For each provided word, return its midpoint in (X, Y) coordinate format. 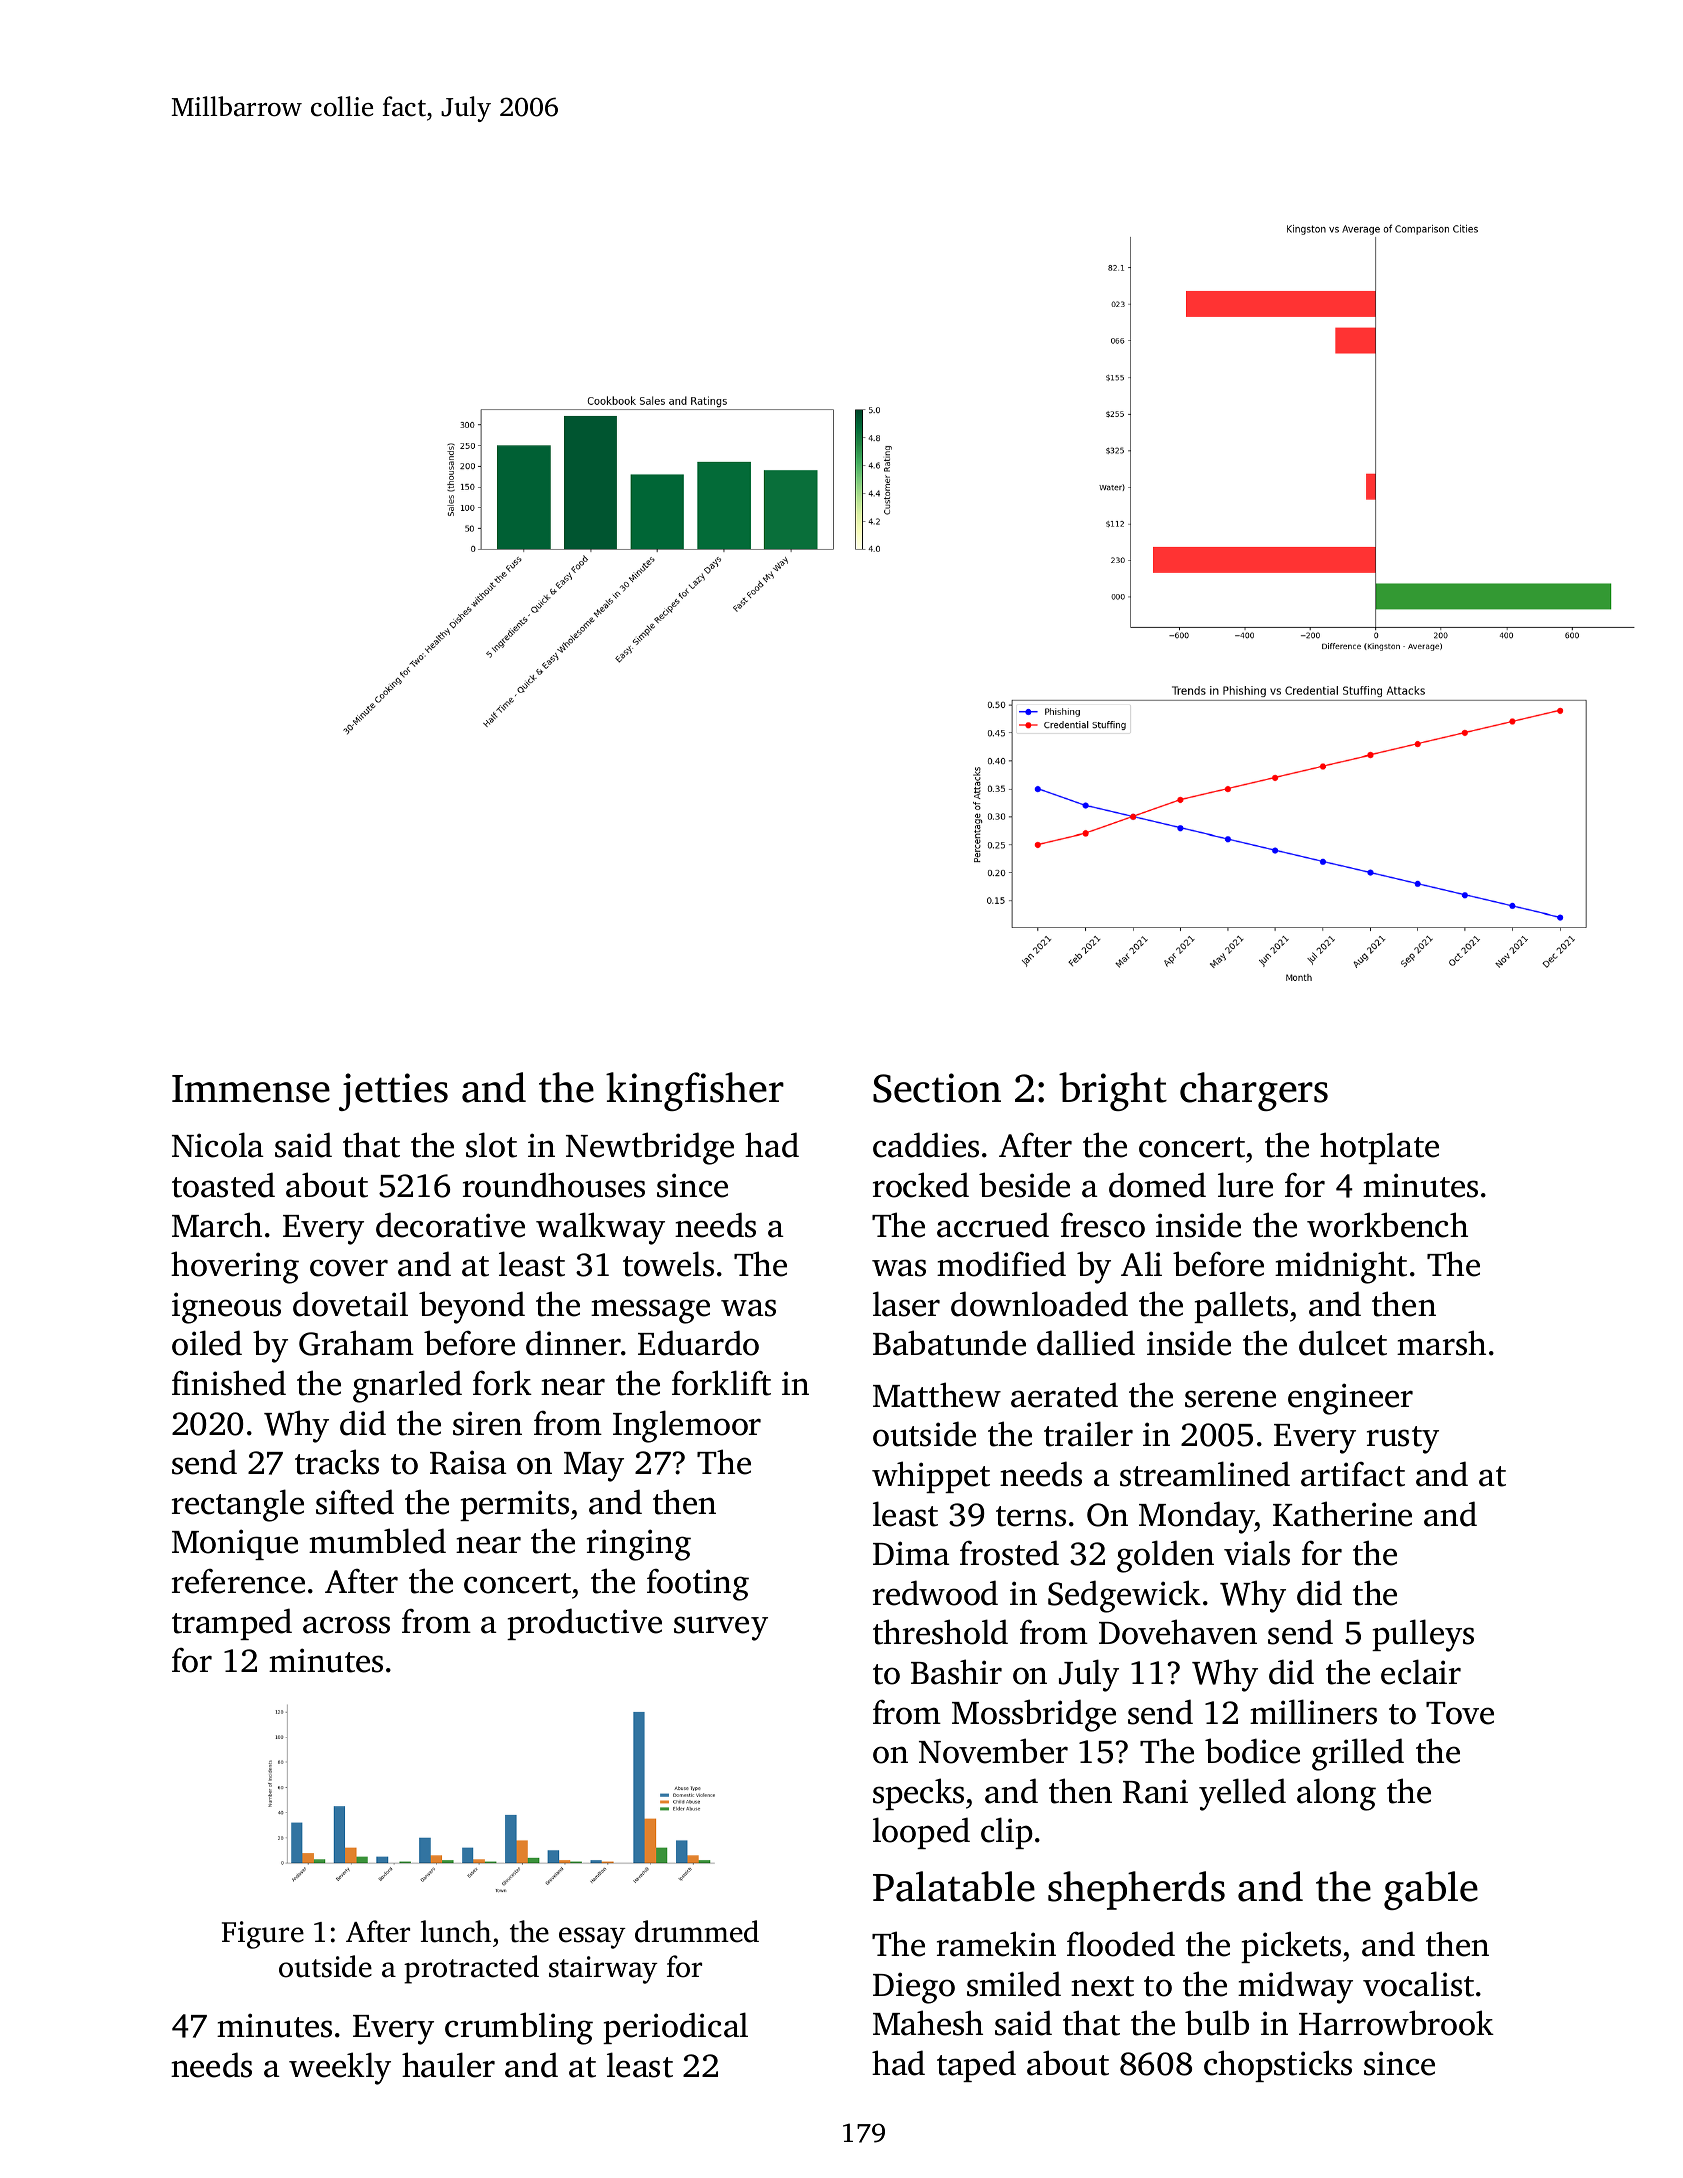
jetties (393, 1092)
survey (721, 1628)
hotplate (1379, 1148)
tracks (337, 1462)
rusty (1403, 1440)
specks (918, 1794)
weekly (340, 2068)
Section (937, 1088)
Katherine (1342, 1514)
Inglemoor (687, 1426)
